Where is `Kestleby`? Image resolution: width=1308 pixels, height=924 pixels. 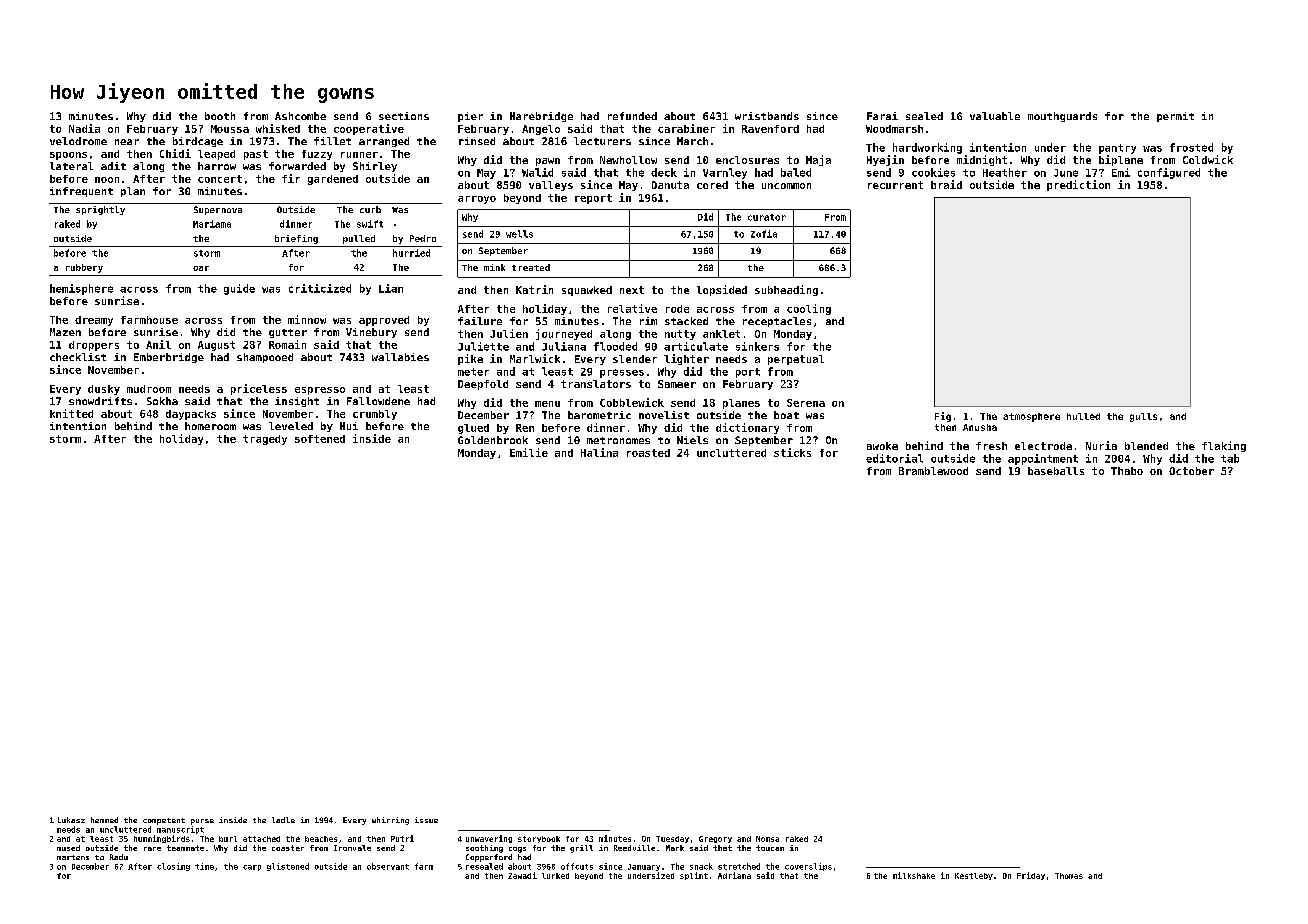
Kestleby is located at coordinates (974, 876).
